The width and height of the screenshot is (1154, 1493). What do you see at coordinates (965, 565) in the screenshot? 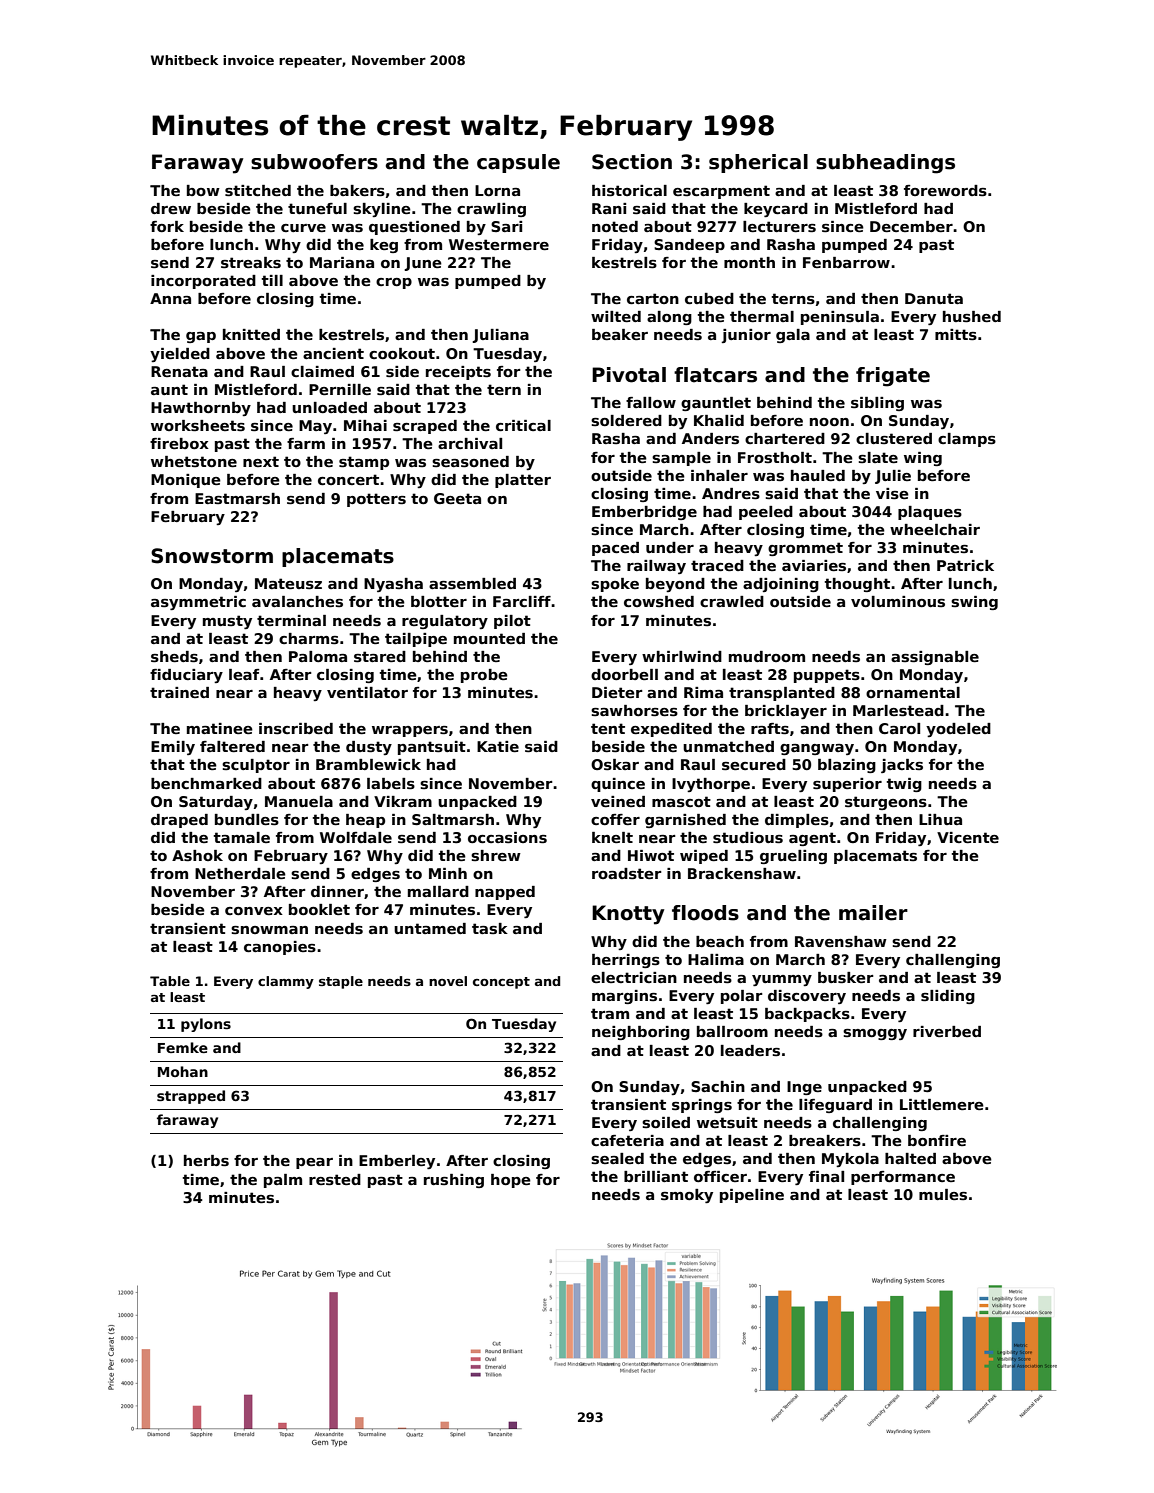
I see `Patrick` at bounding box center [965, 565].
